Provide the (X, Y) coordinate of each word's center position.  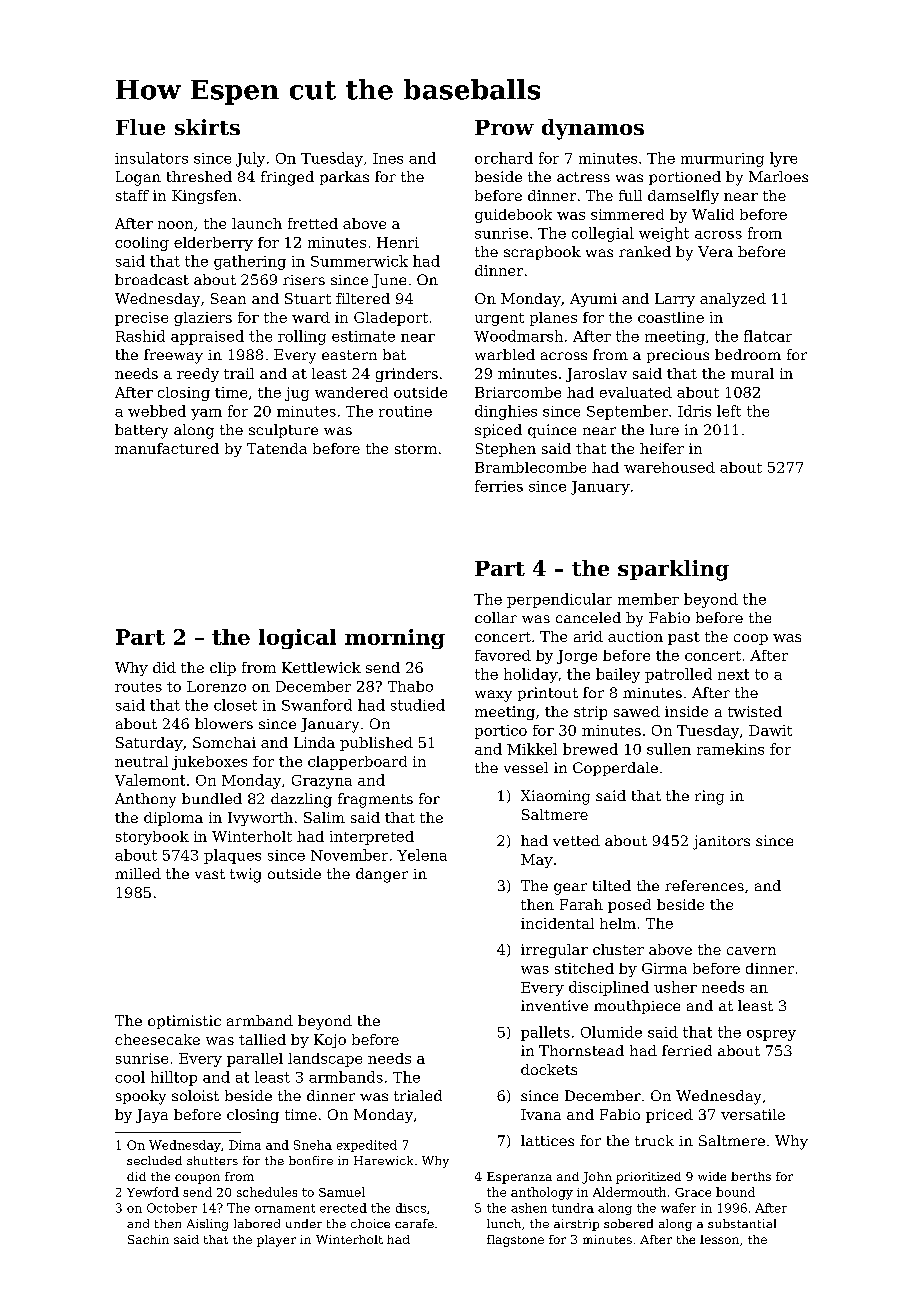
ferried (687, 1050)
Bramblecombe (530, 467)
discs (411, 1208)
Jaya (152, 1116)
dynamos (593, 129)
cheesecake (157, 1039)
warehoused (669, 467)
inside (686, 711)
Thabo (410, 686)
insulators (151, 158)
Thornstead (581, 1050)
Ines (388, 158)
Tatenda (277, 448)
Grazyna (322, 782)
